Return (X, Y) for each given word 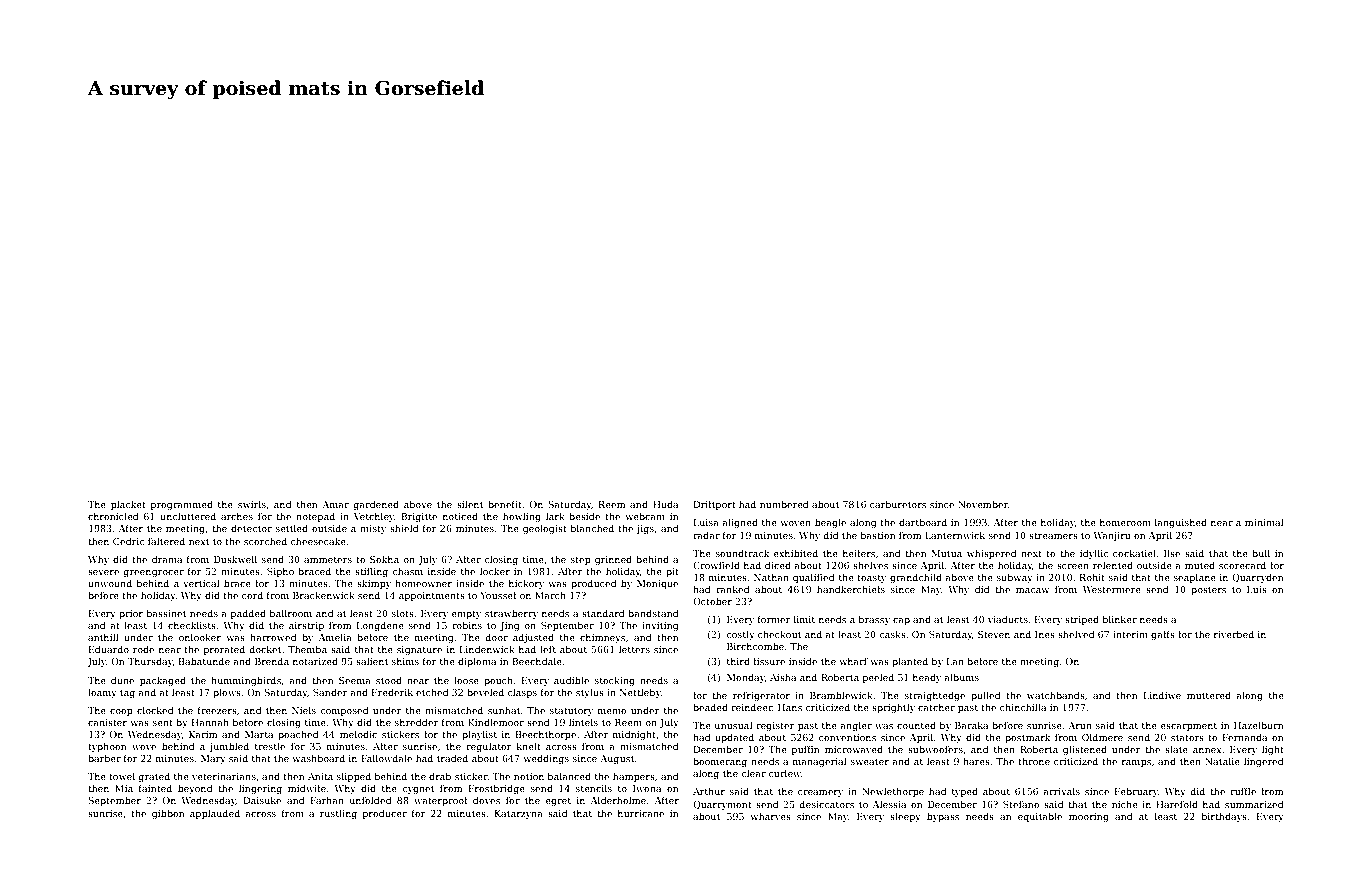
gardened (376, 505)
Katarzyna (519, 814)
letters (634, 649)
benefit (505, 504)
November (983, 504)
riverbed (1234, 634)
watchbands (1056, 695)
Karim (203, 734)
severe (103, 572)
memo (612, 711)
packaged (163, 681)
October (712, 601)
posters (1208, 591)
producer (385, 814)
